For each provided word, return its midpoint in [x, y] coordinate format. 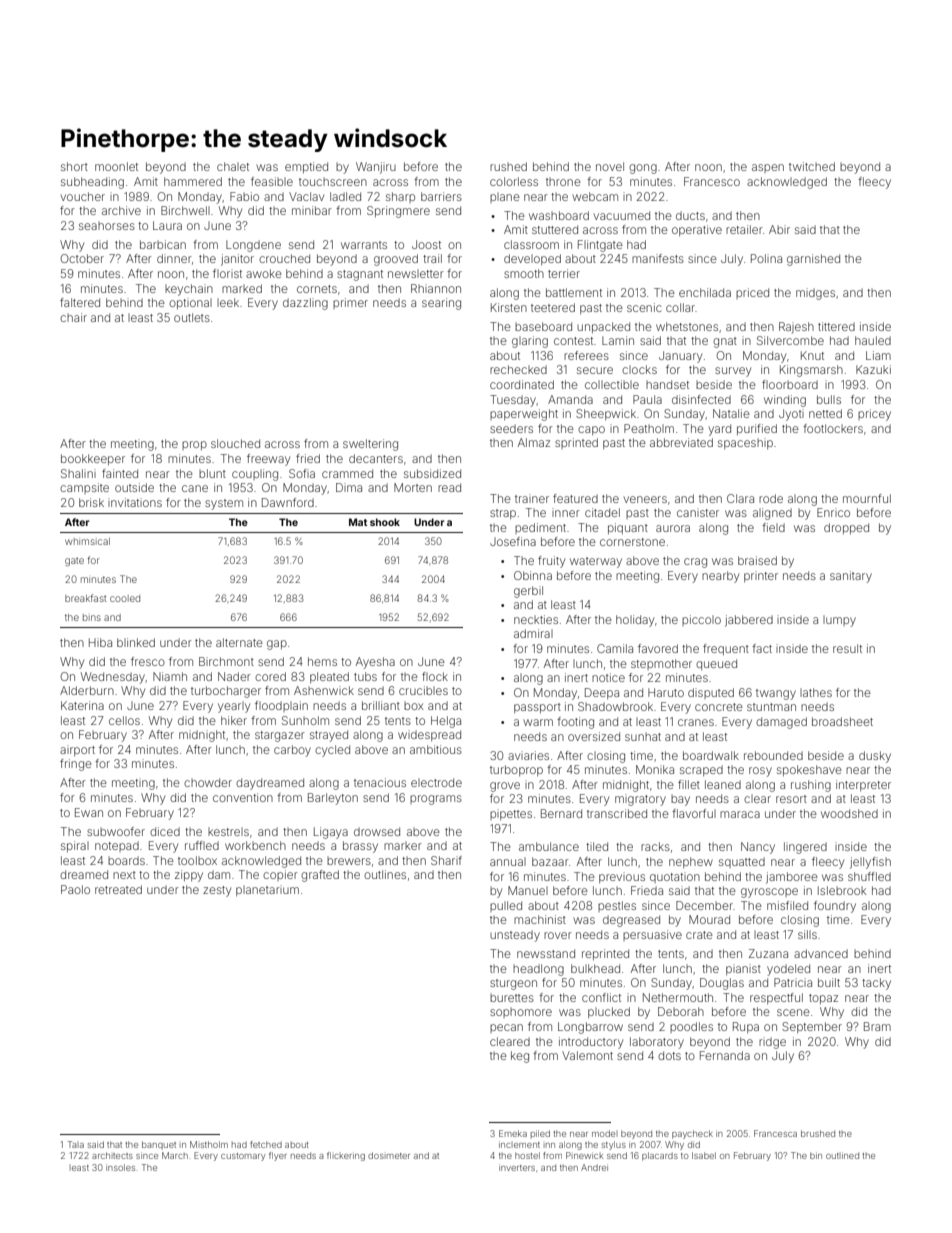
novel [610, 166]
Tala [76, 1144]
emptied [306, 167]
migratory [640, 800]
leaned [723, 784]
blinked [136, 642]
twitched [812, 166]
